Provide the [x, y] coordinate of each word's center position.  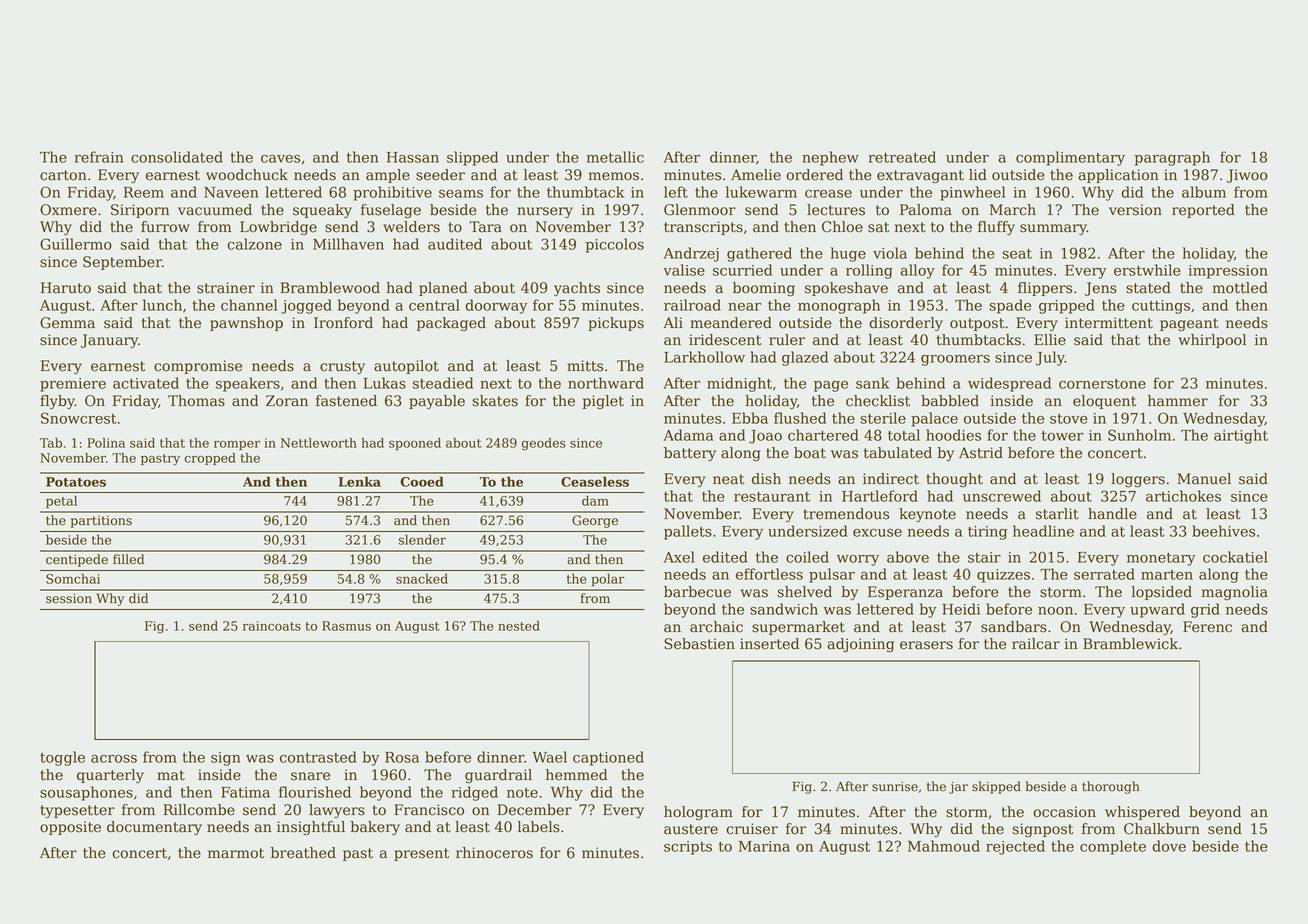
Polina [106, 443]
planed [443, 289]
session [69, 599]
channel [249, 305]
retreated [902, 157]
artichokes [1183, 496]
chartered [823, 435]
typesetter [77, 811]
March [1012, 210]
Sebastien [699, 644]
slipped [472, 158]
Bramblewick [1130, 644]
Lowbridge [278, 228]
